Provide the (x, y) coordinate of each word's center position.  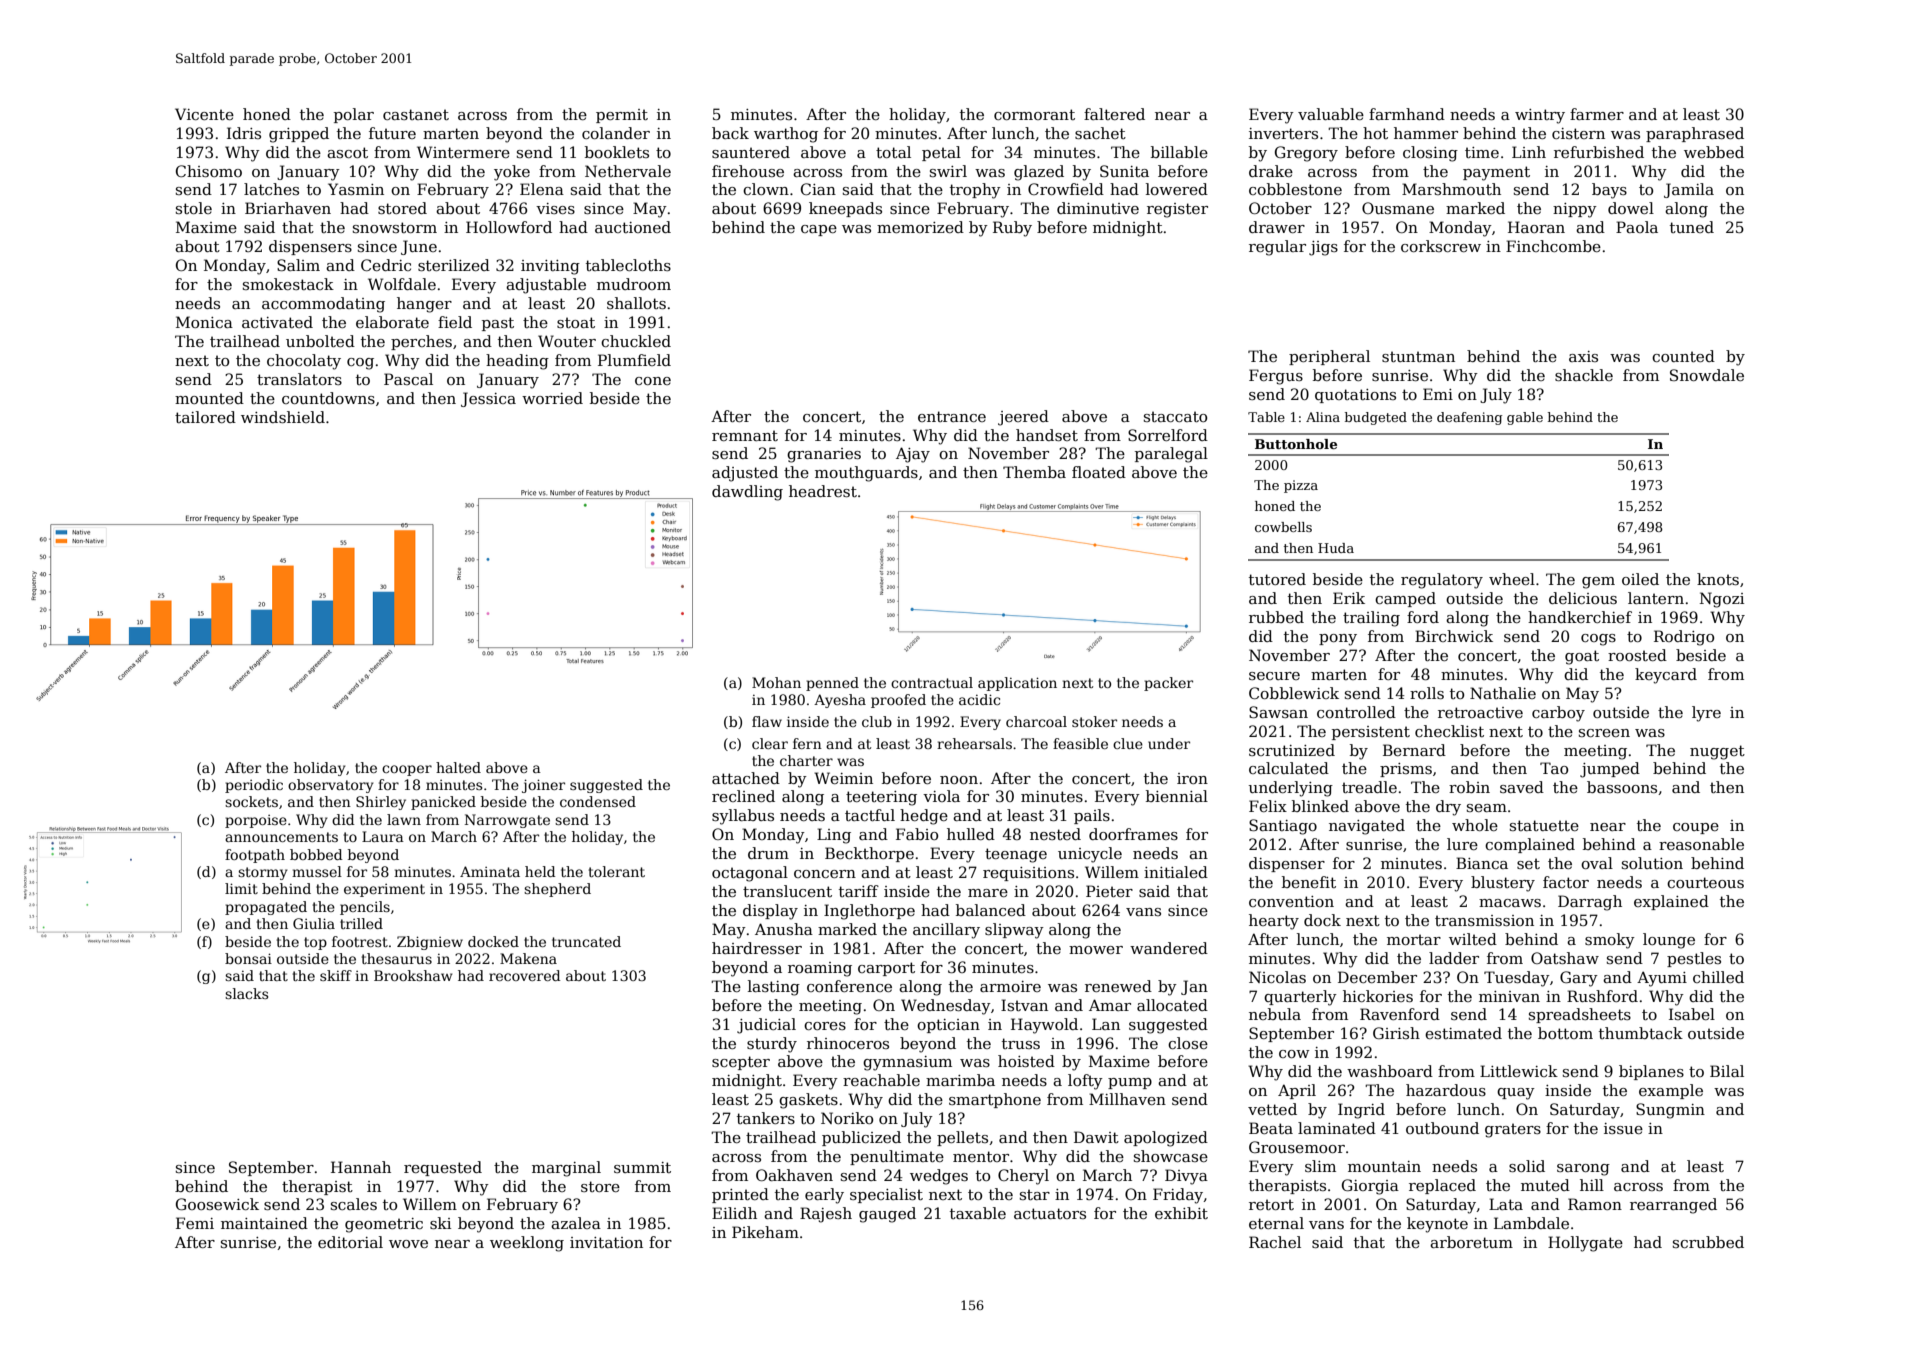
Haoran (1536, 227)
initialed (1176, 872)
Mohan (776, 682)
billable (1179, 152)
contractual (932, 682)
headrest (823, 491)
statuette (1544, 825)
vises (555, 208)
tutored (1277, 579)
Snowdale (1707, 375)
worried (552, 398)
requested (443, 1168)
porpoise (256, 821)
